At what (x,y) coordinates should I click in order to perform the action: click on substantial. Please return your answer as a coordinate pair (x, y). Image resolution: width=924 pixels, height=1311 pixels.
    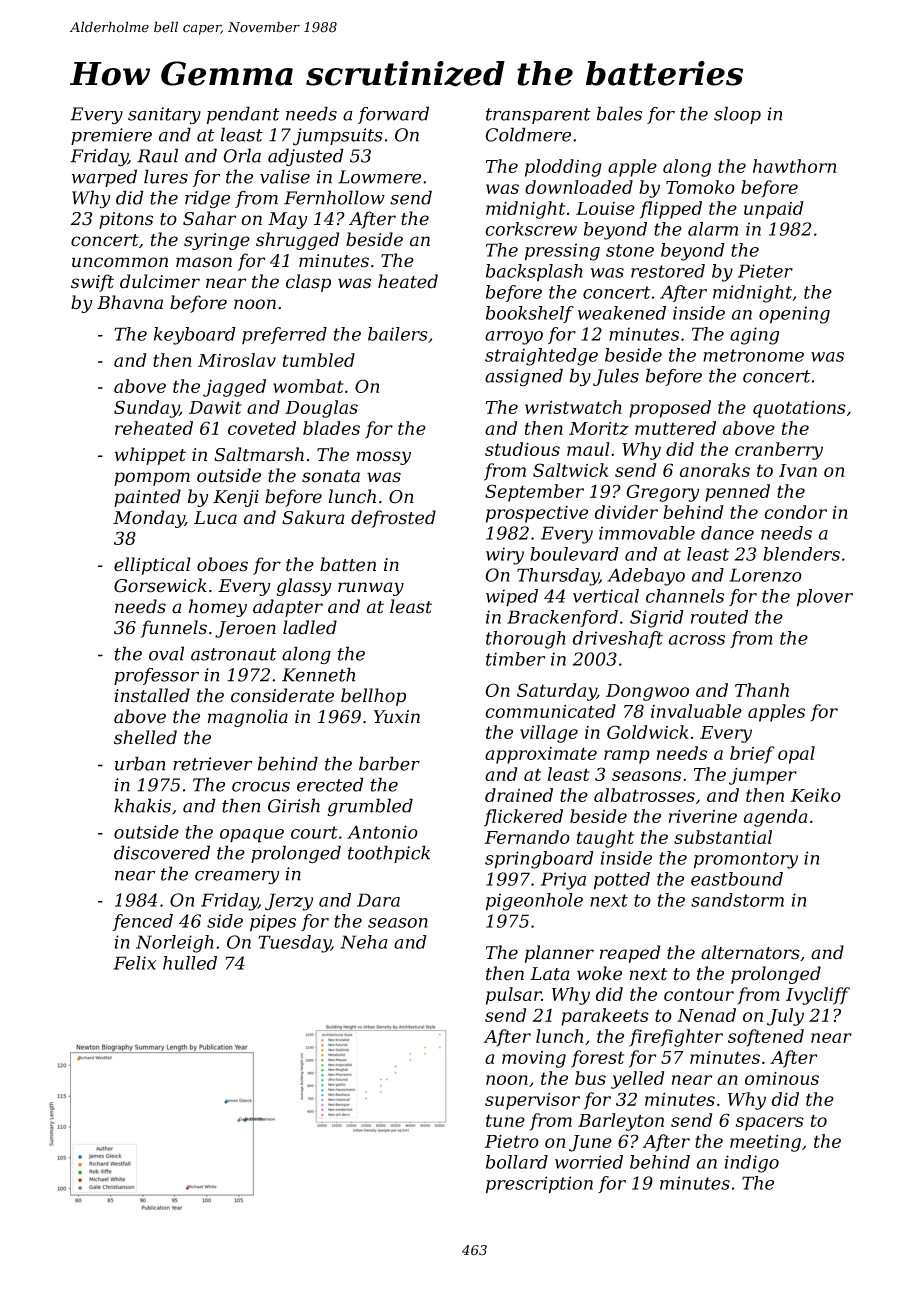
    Looking at the image, I should click on (723, 837).
